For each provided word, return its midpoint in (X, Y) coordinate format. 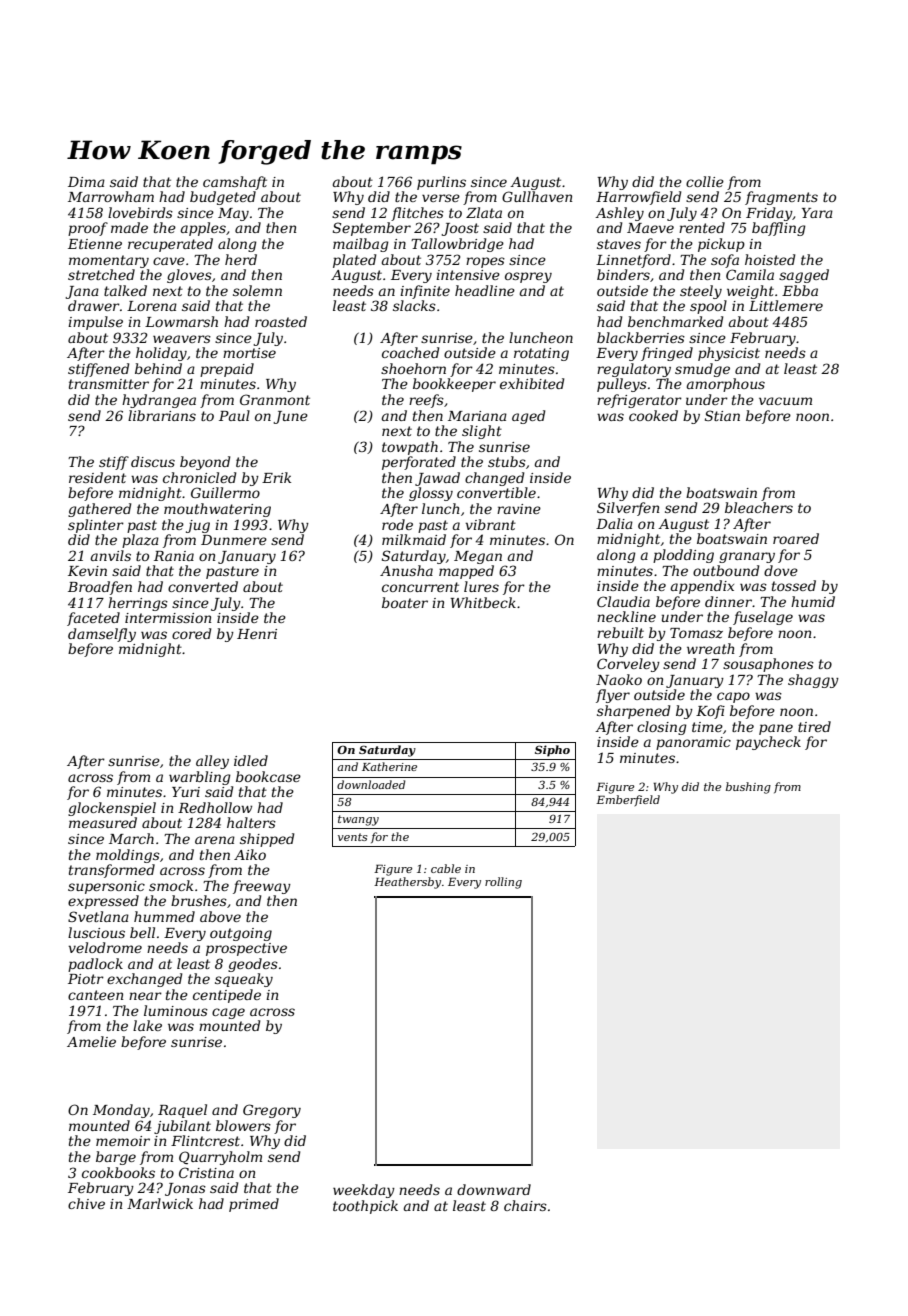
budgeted (223, 198)
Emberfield (628, 800)
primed (254, 1205)
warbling (200, 778)
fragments (781, 198)
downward (494, 1189)
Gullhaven (537, 196)
